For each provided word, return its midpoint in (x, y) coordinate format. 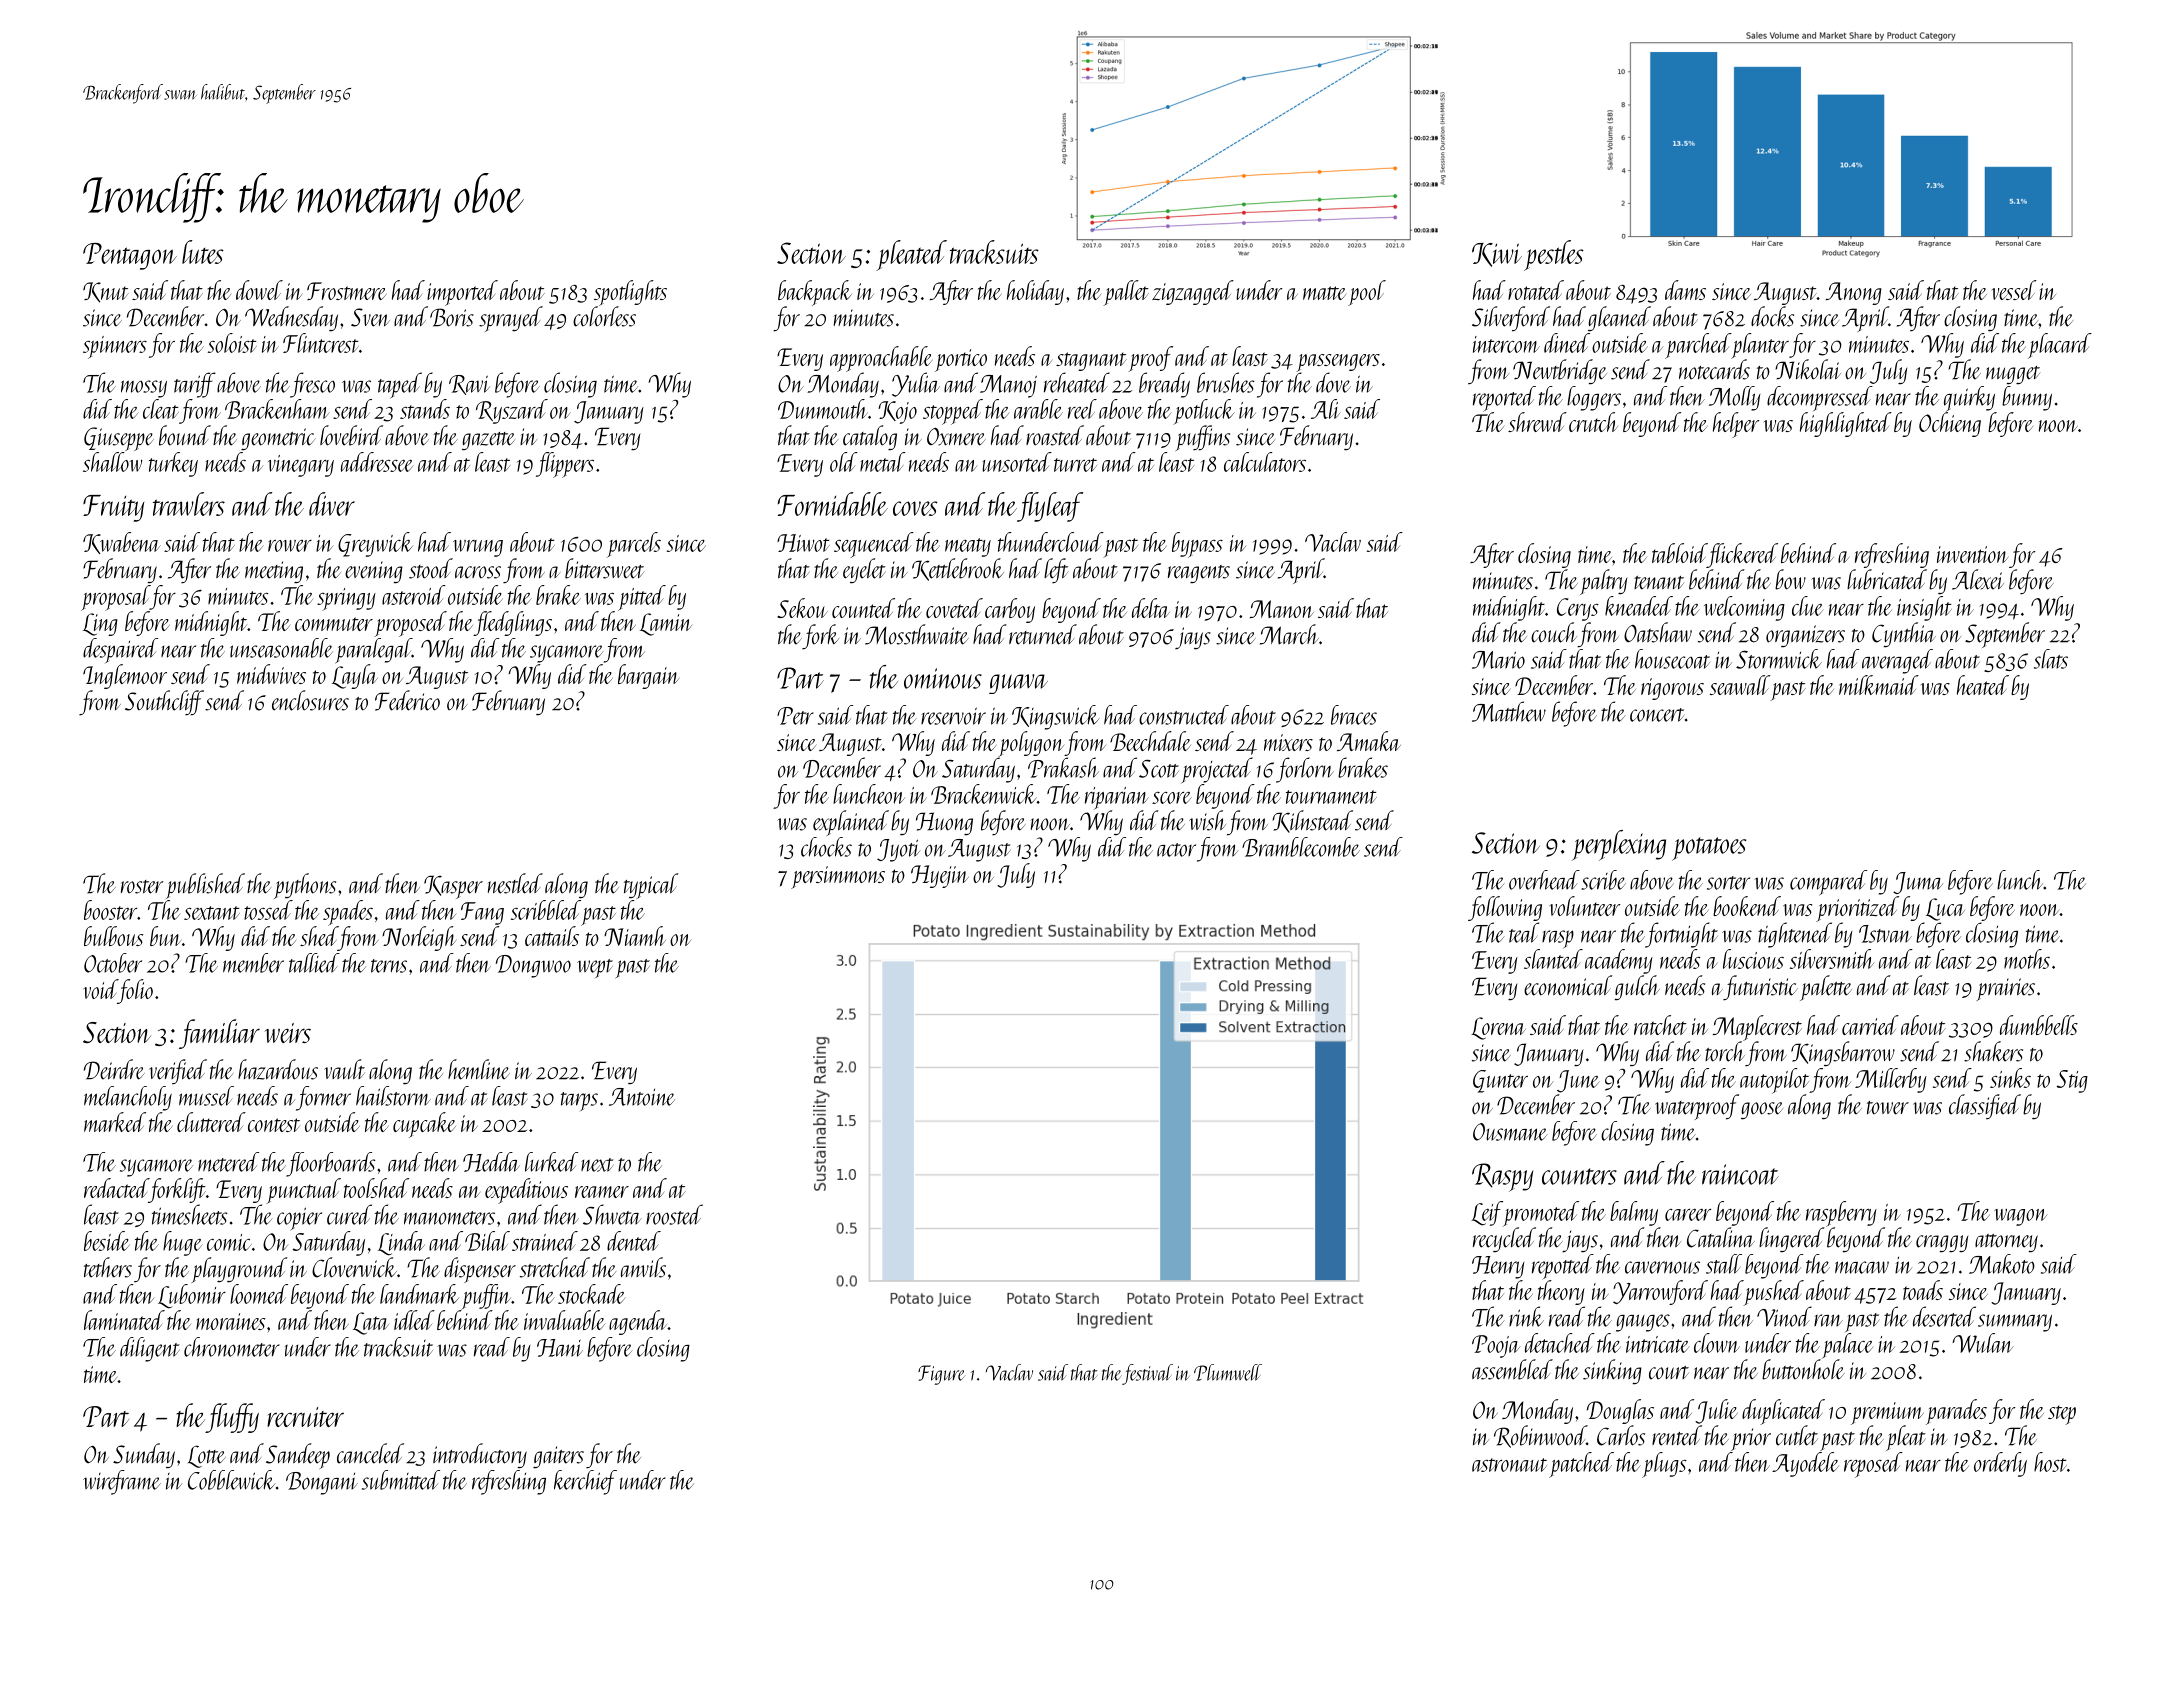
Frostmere (346, 291)
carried (1870, 1025)
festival (1147, 1374)
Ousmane (1510, 1132)
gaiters (558, 1457)
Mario (1498, 660)
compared (1828, 882)
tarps (579, 1101)
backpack (815, 293)
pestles (1554, 255)
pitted (642, 598)
